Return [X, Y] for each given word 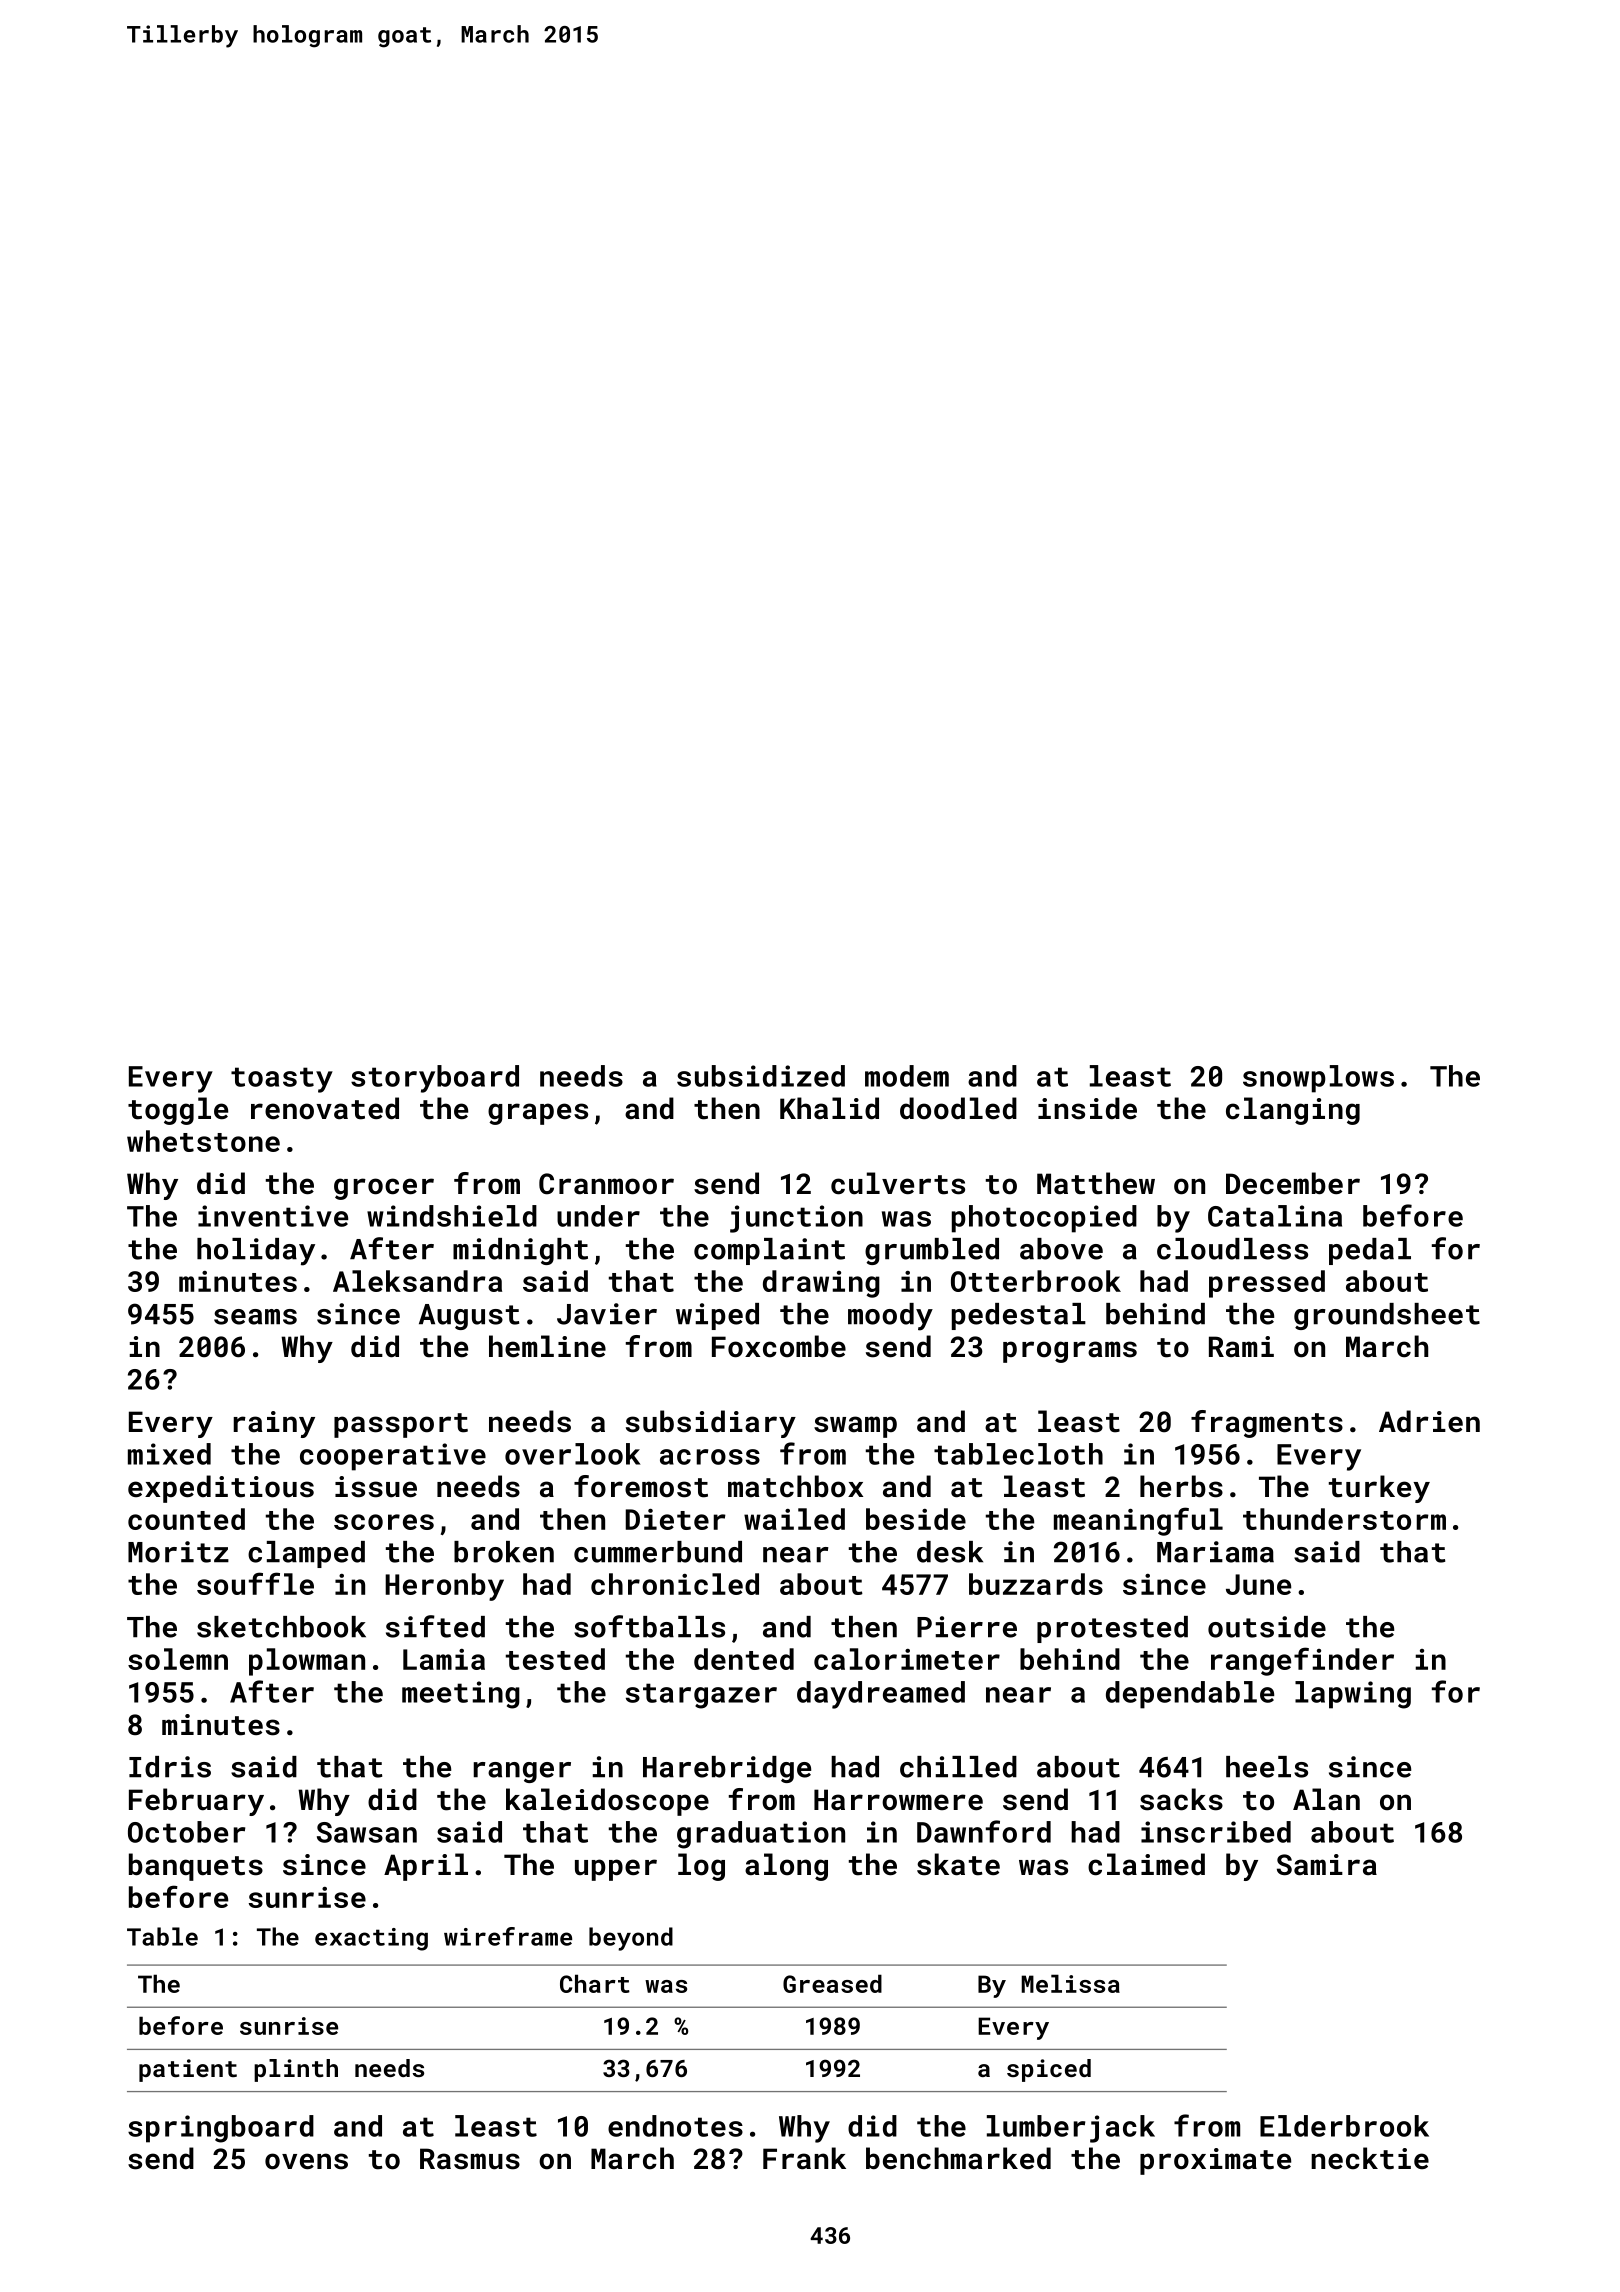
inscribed [1216, 1832]
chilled [958, 1767]
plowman [307, 1662]
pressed [1267, 1284]
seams [255, 1317]
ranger [522, 1772]
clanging [1293, 1111]
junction [796, 1219]
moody [890, 1317]
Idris [170, 1767]
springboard [221, 2129]
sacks [1181, 1799]
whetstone [203, 1141]
